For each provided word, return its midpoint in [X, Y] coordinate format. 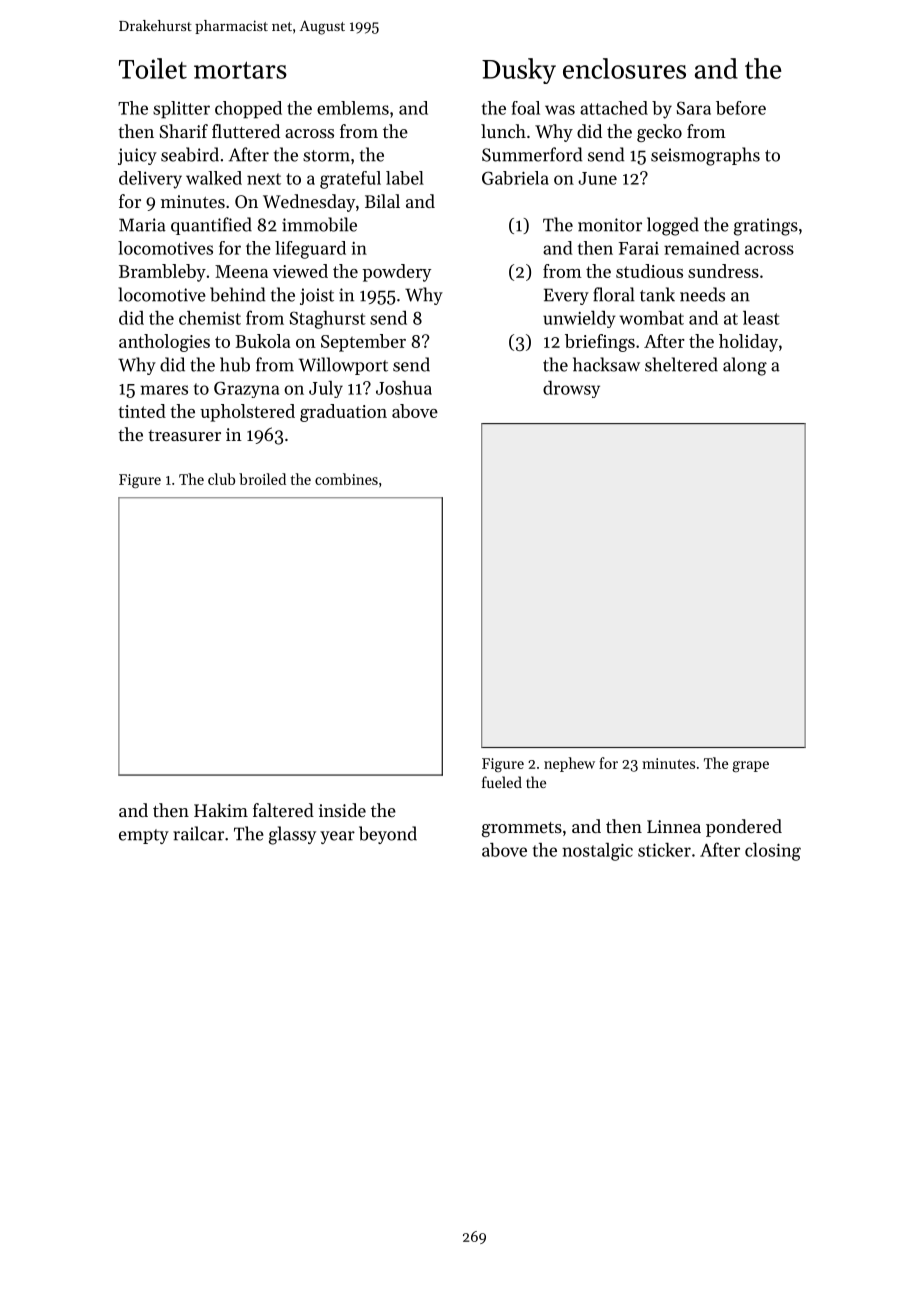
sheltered [681, 364]
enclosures [624, 68]
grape [751, 766]
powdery [396, 273]
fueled [502, 782]
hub [235, 364]
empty [144, 836]
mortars [240, 70]
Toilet [153, 68]
